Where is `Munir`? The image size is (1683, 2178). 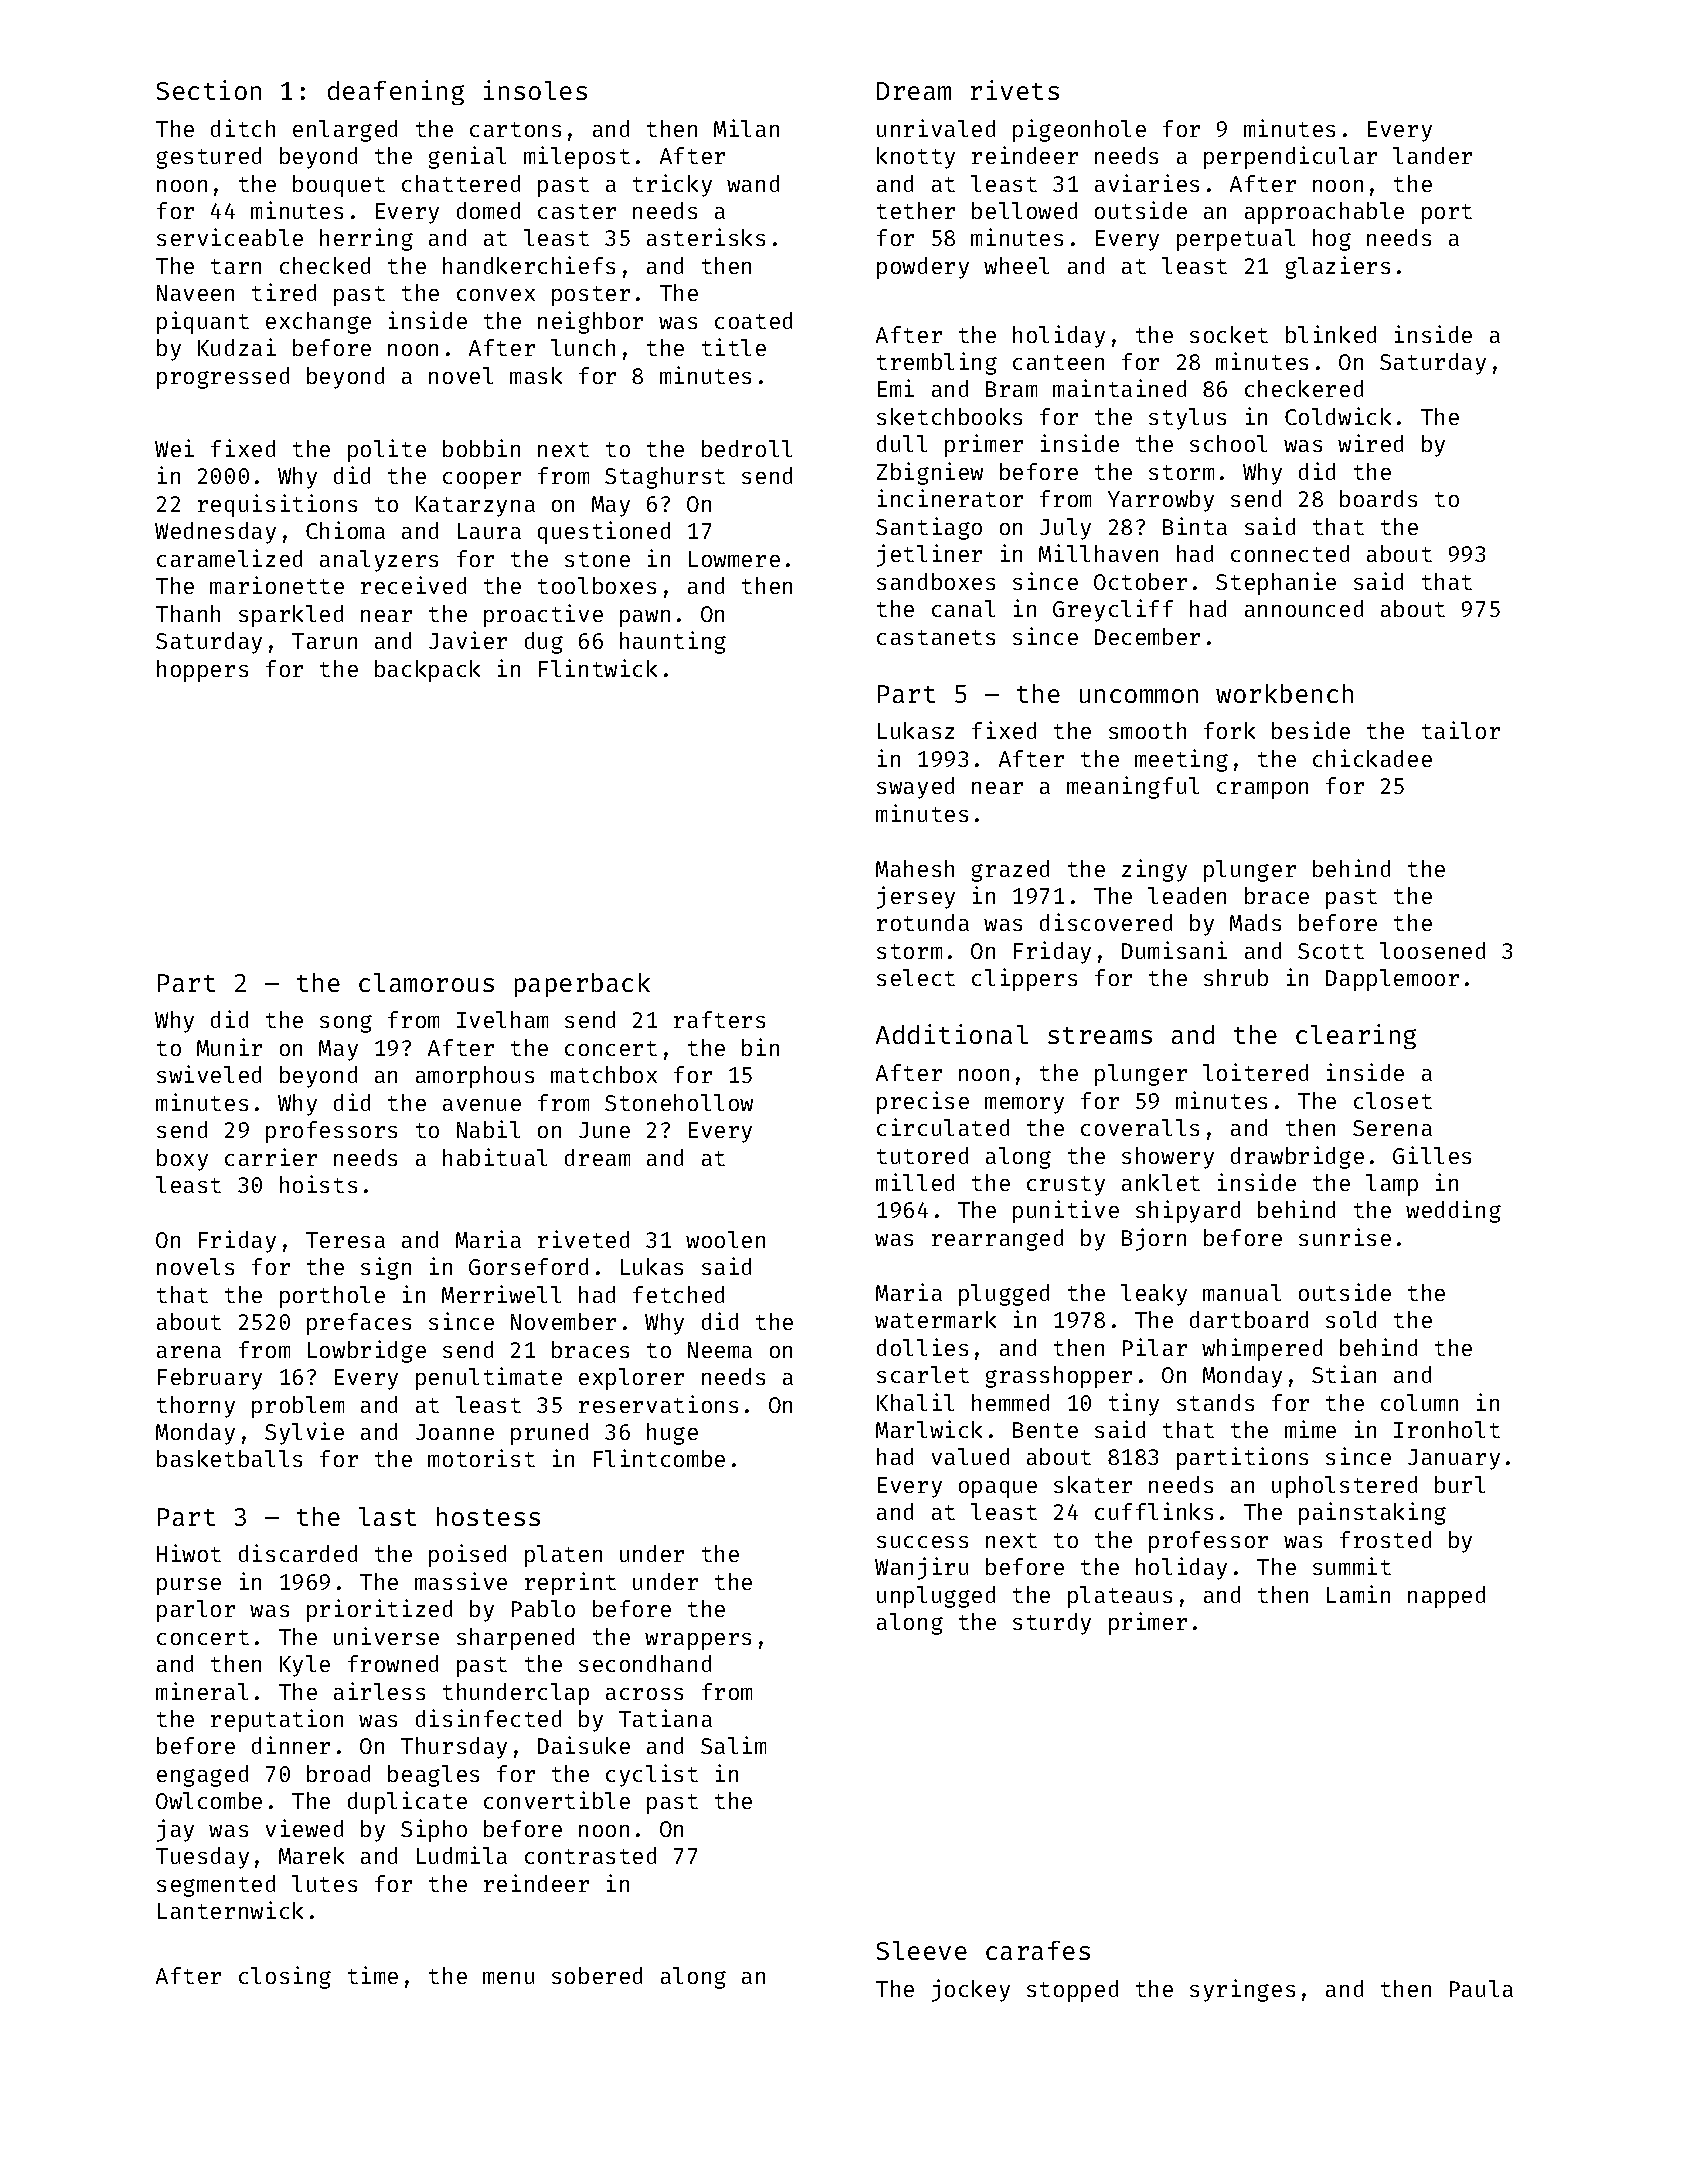
Munir is located at coordinates (229, 1047).
